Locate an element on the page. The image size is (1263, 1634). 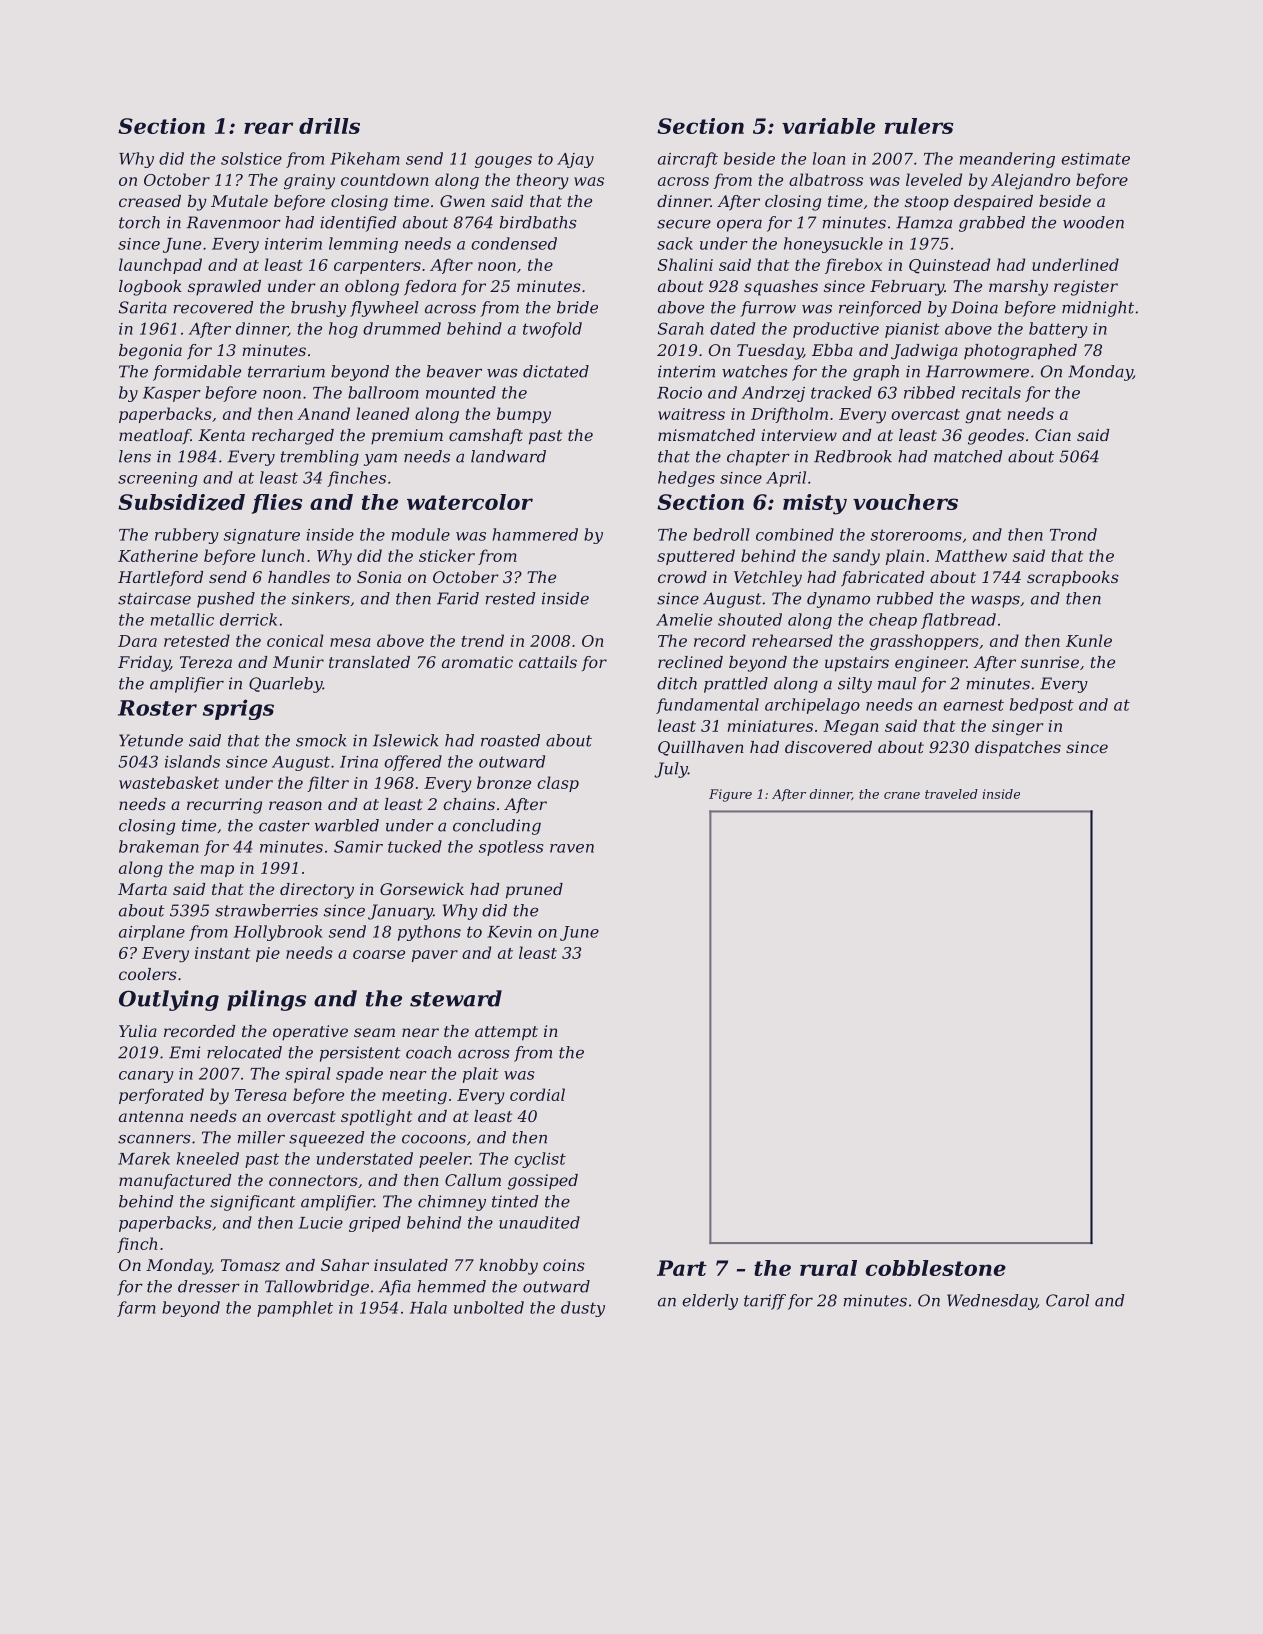
lens is located at coordinates (135, 456).
